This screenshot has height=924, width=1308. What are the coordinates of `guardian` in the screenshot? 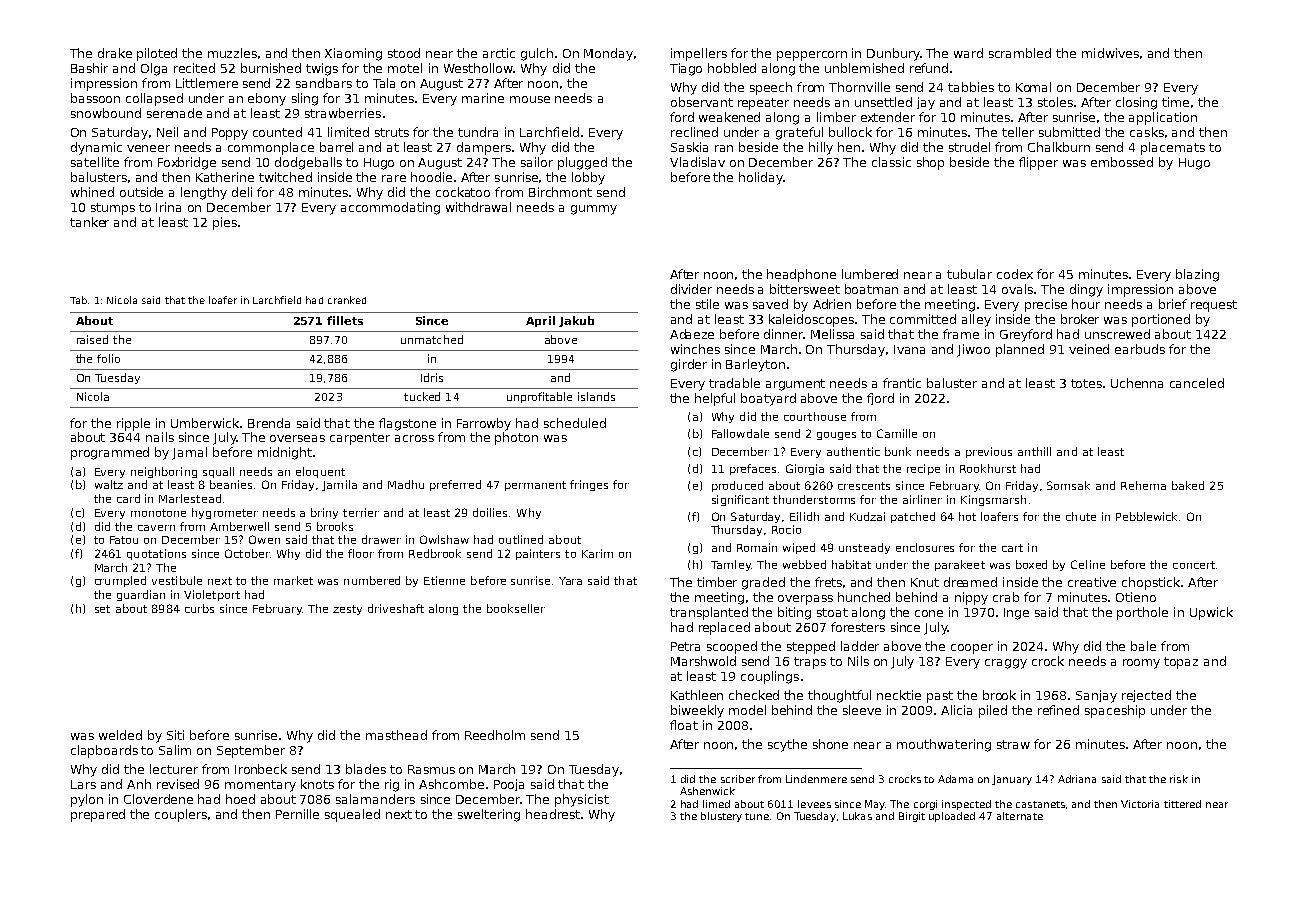 It's located at (141, 595).
